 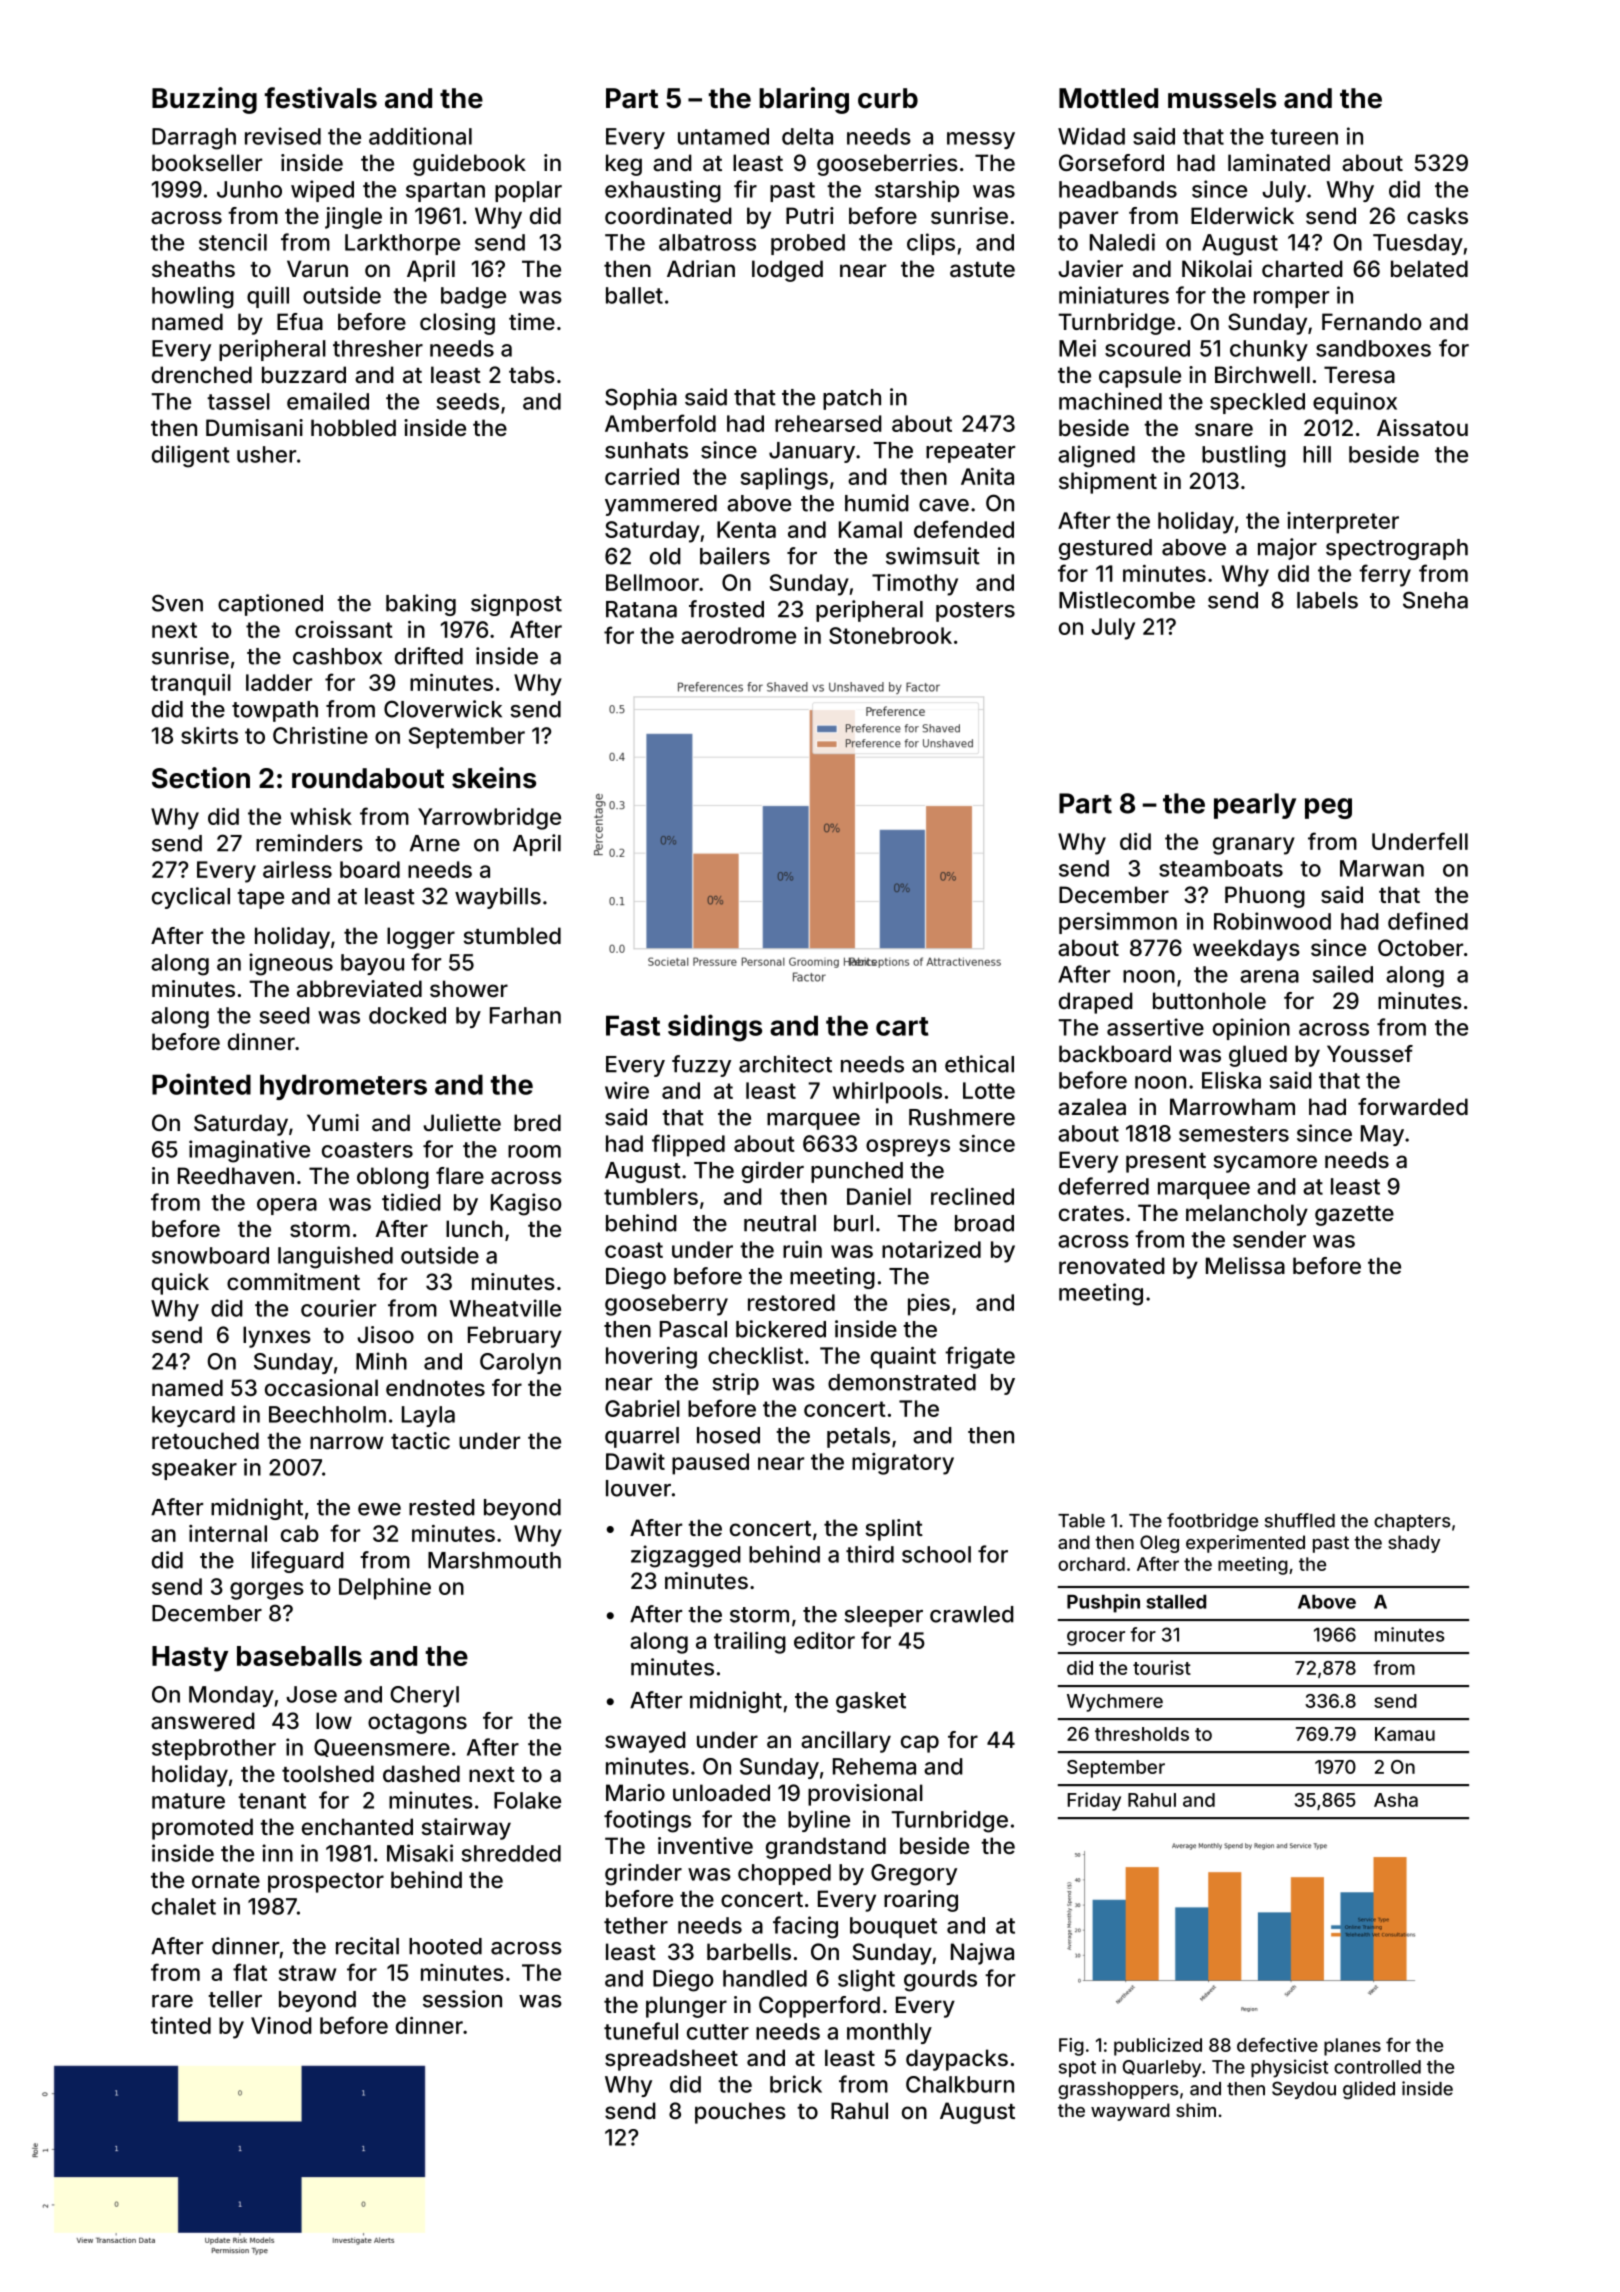 I want to click on croissant, so click(x=344, y=629).
